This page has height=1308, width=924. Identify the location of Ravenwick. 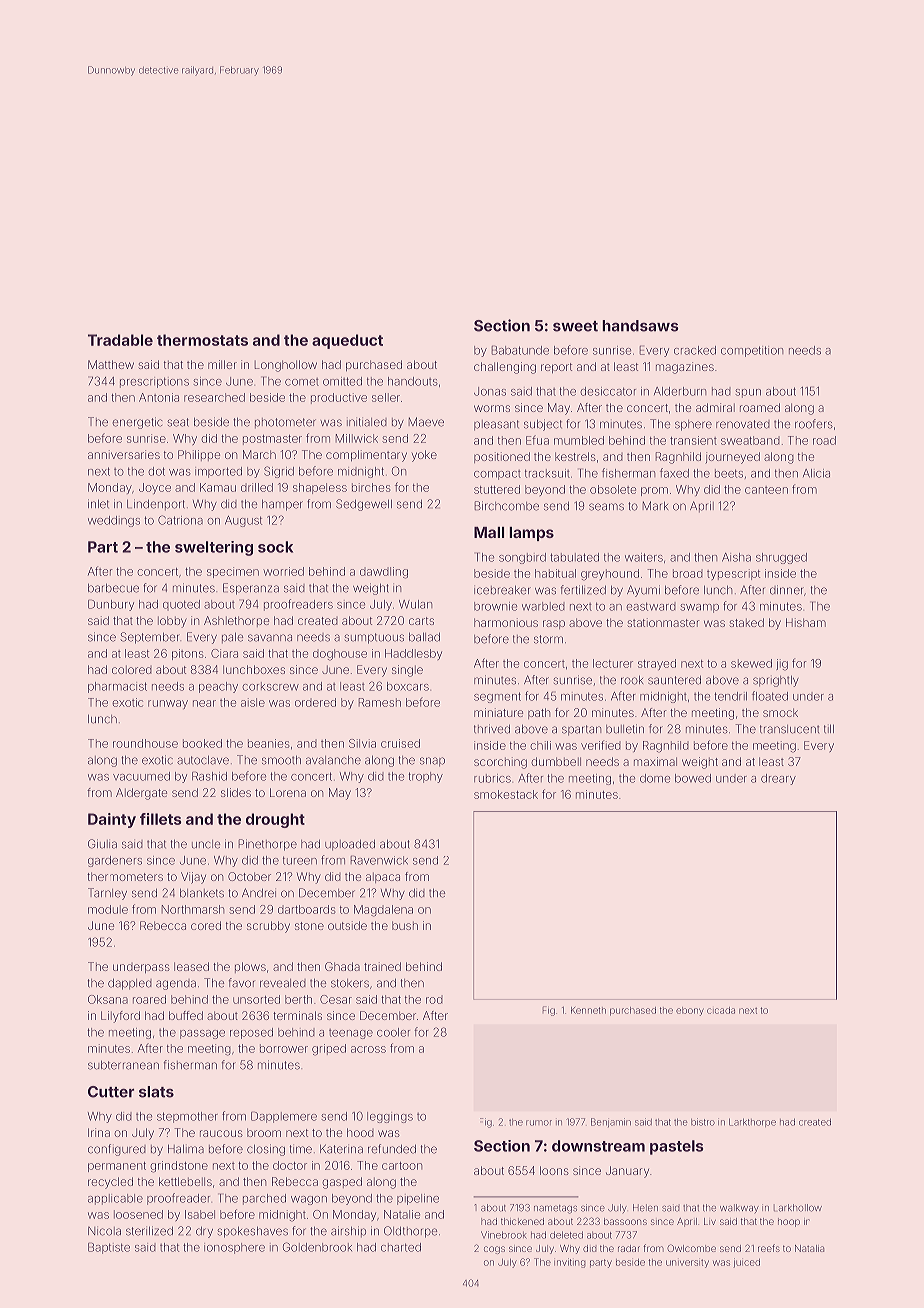
(379, 860).
